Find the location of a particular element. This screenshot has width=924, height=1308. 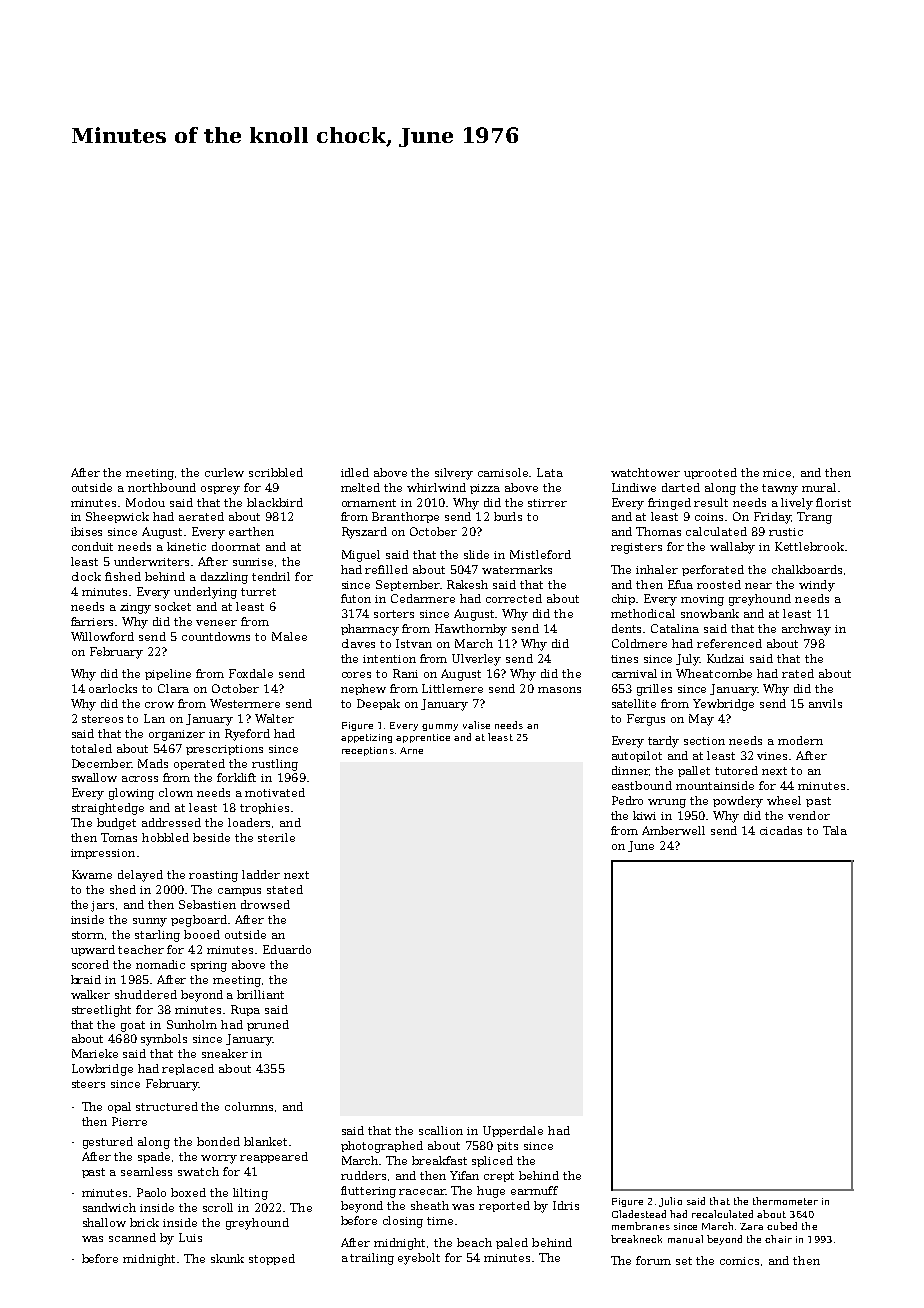

scribbled is located at coordinates (276, 472).
